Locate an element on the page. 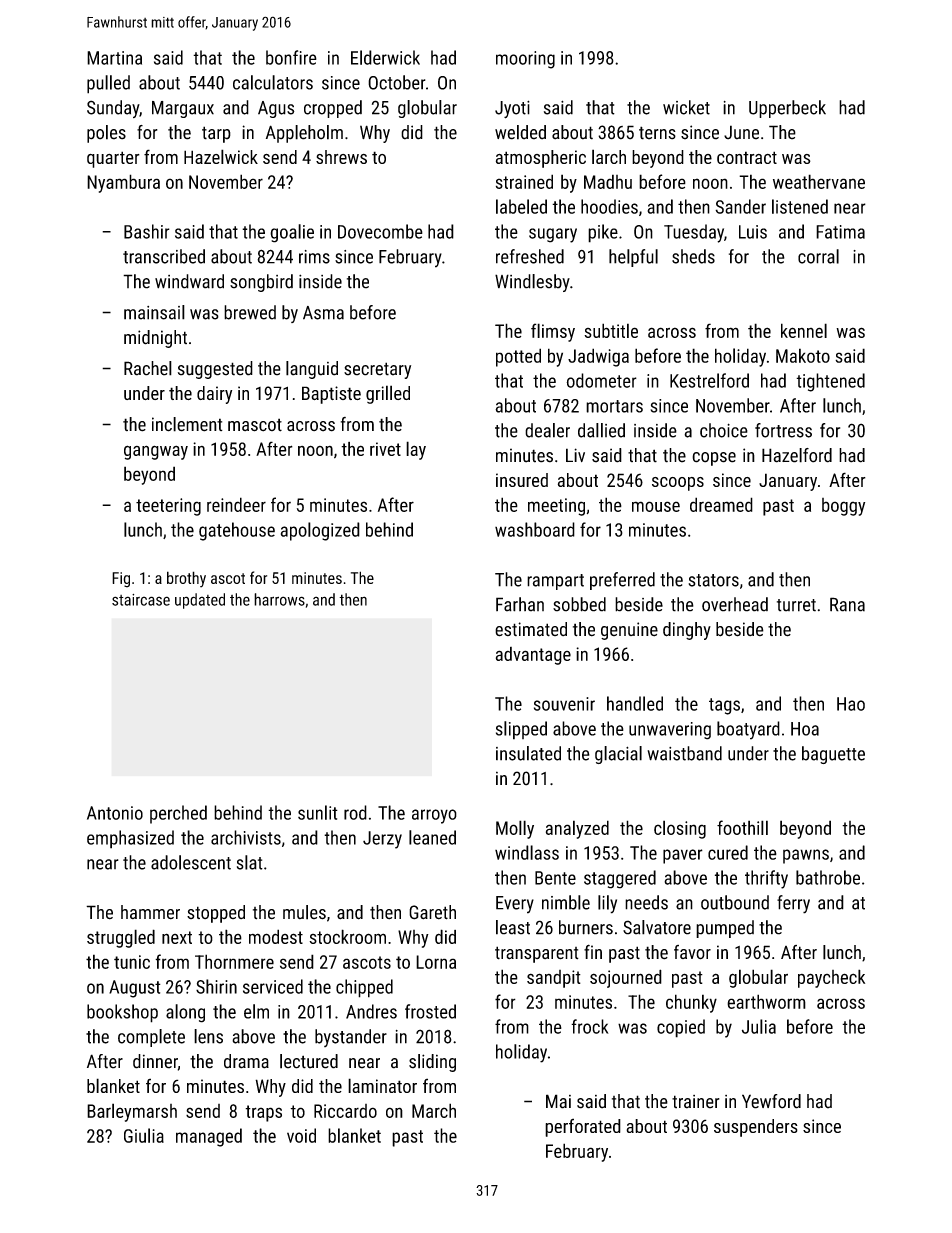  foothill is located at coordinates (742, 827).
